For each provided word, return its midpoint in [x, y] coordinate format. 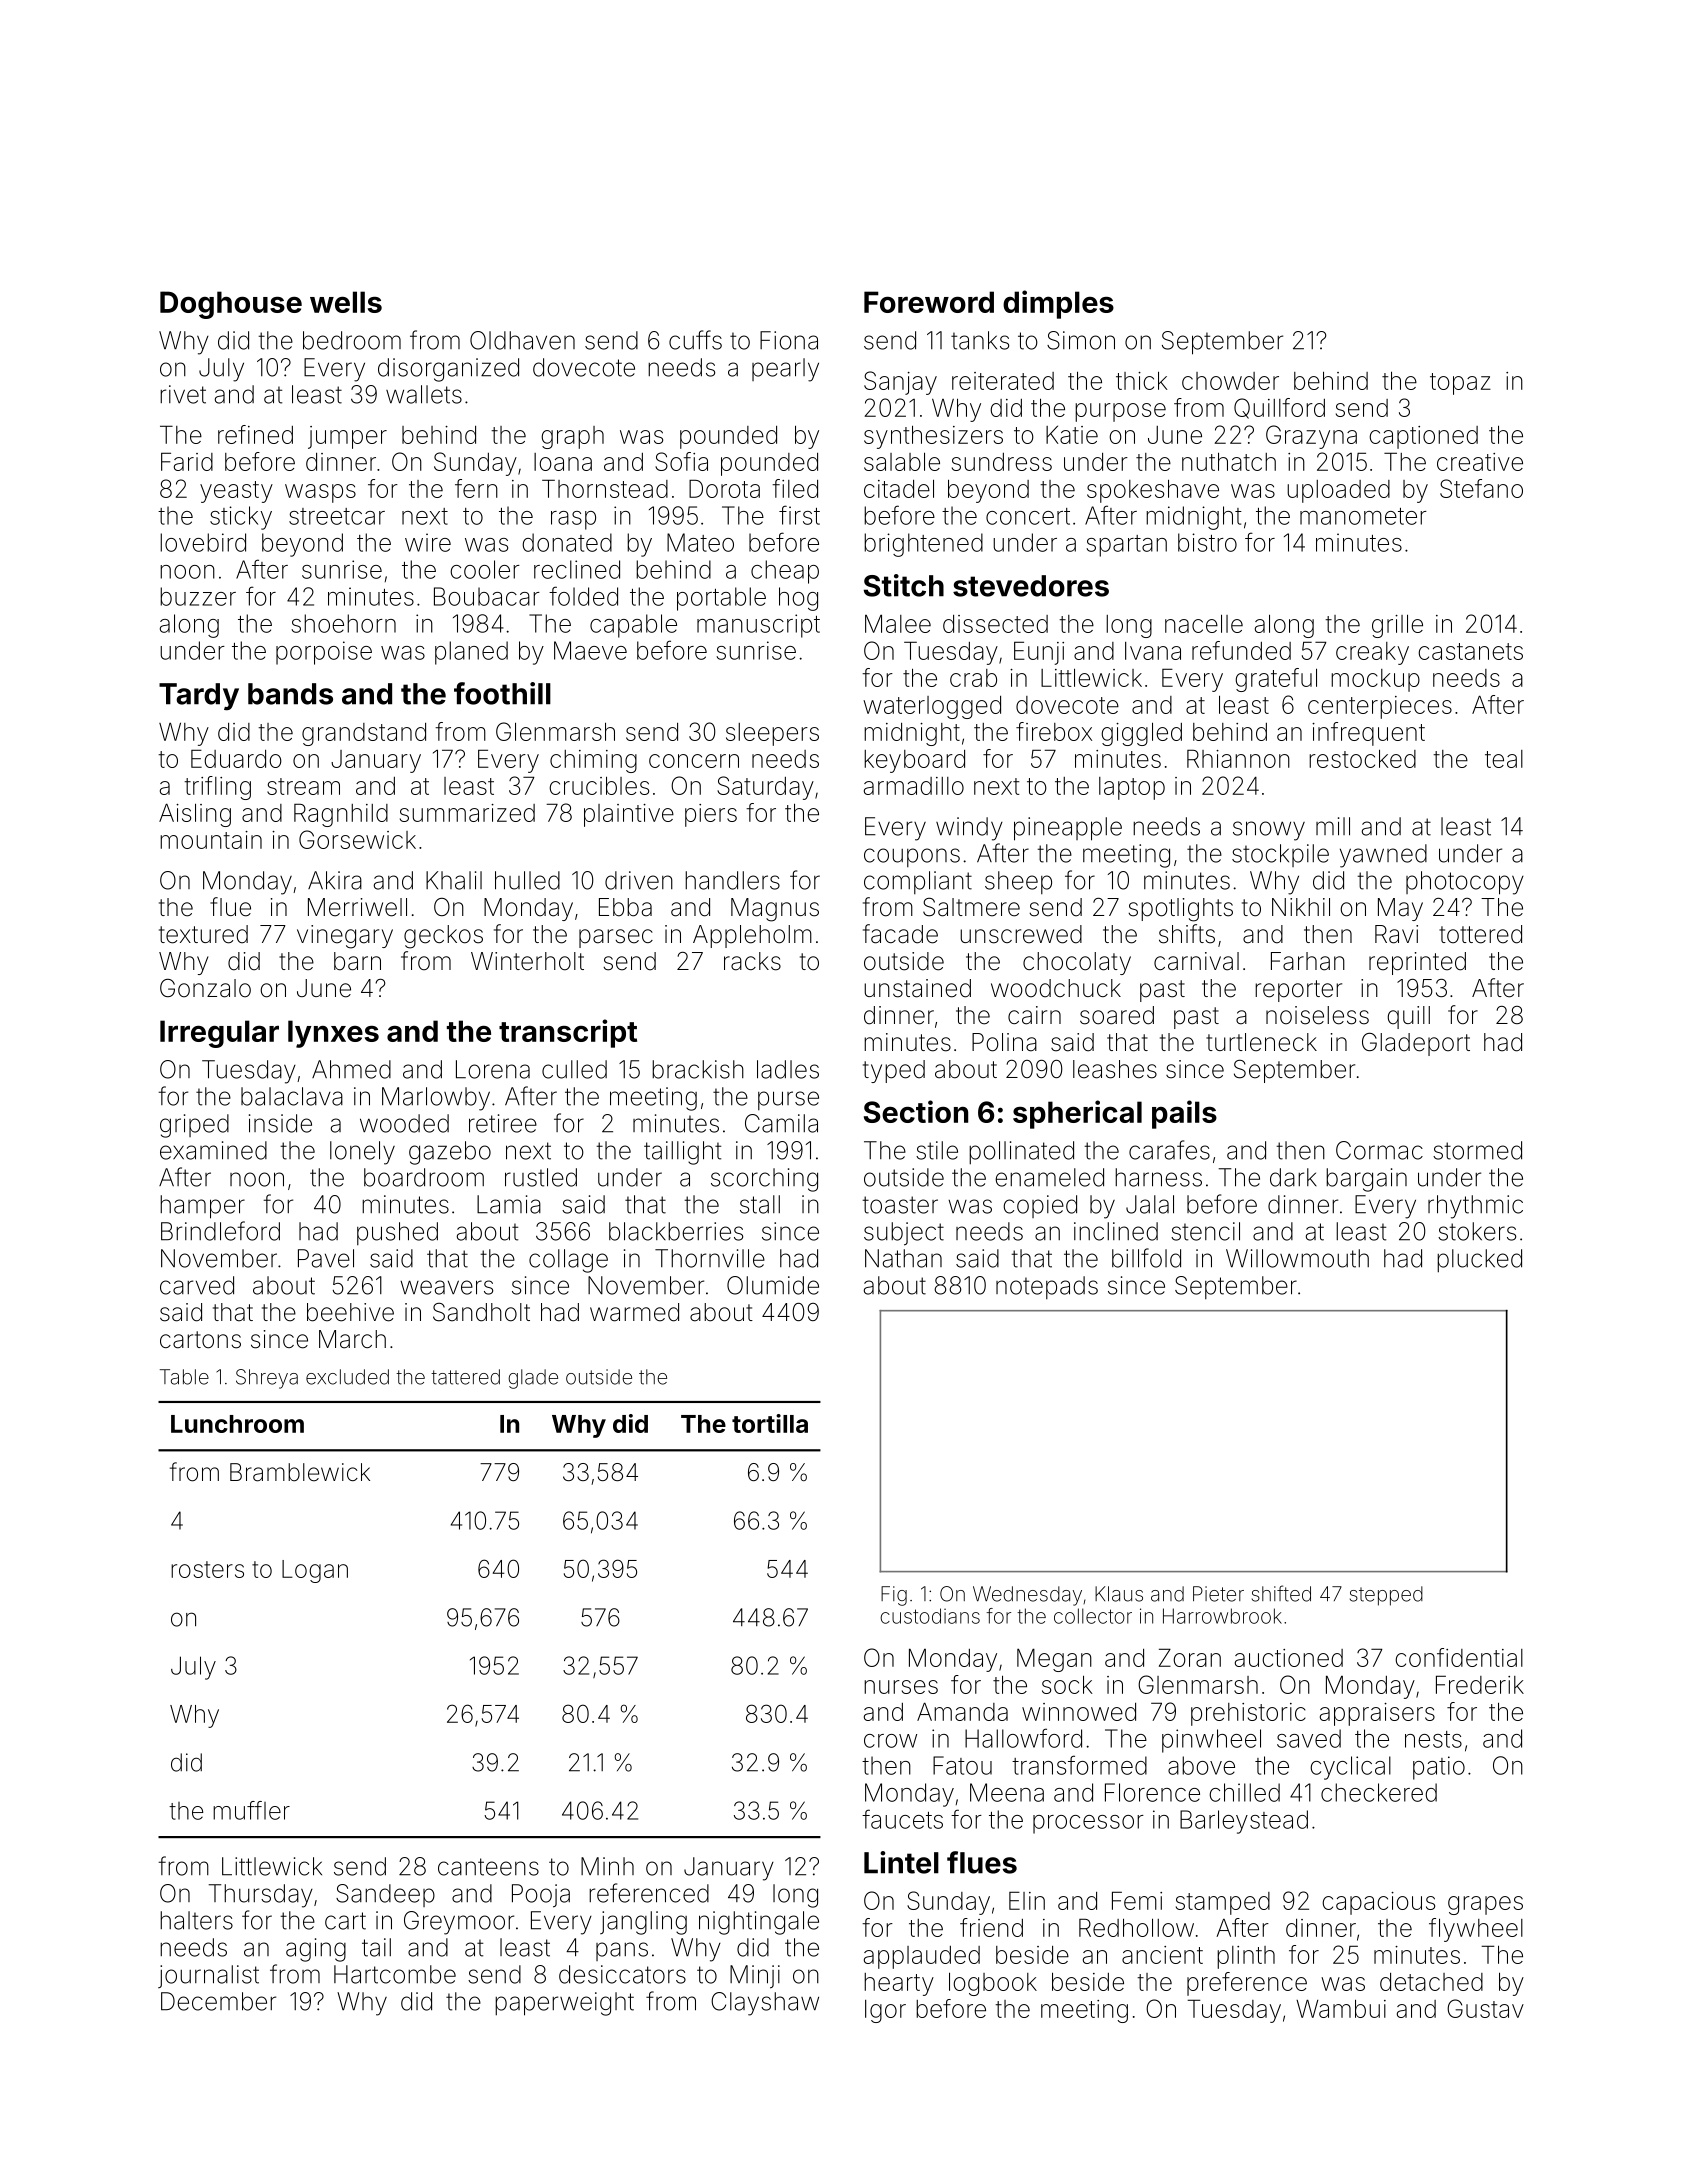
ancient [1162, 1955]
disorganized [448, 370]
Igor [885, 2011]
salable [902, 461]
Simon [1081, 340]
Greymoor [459, 1923]
